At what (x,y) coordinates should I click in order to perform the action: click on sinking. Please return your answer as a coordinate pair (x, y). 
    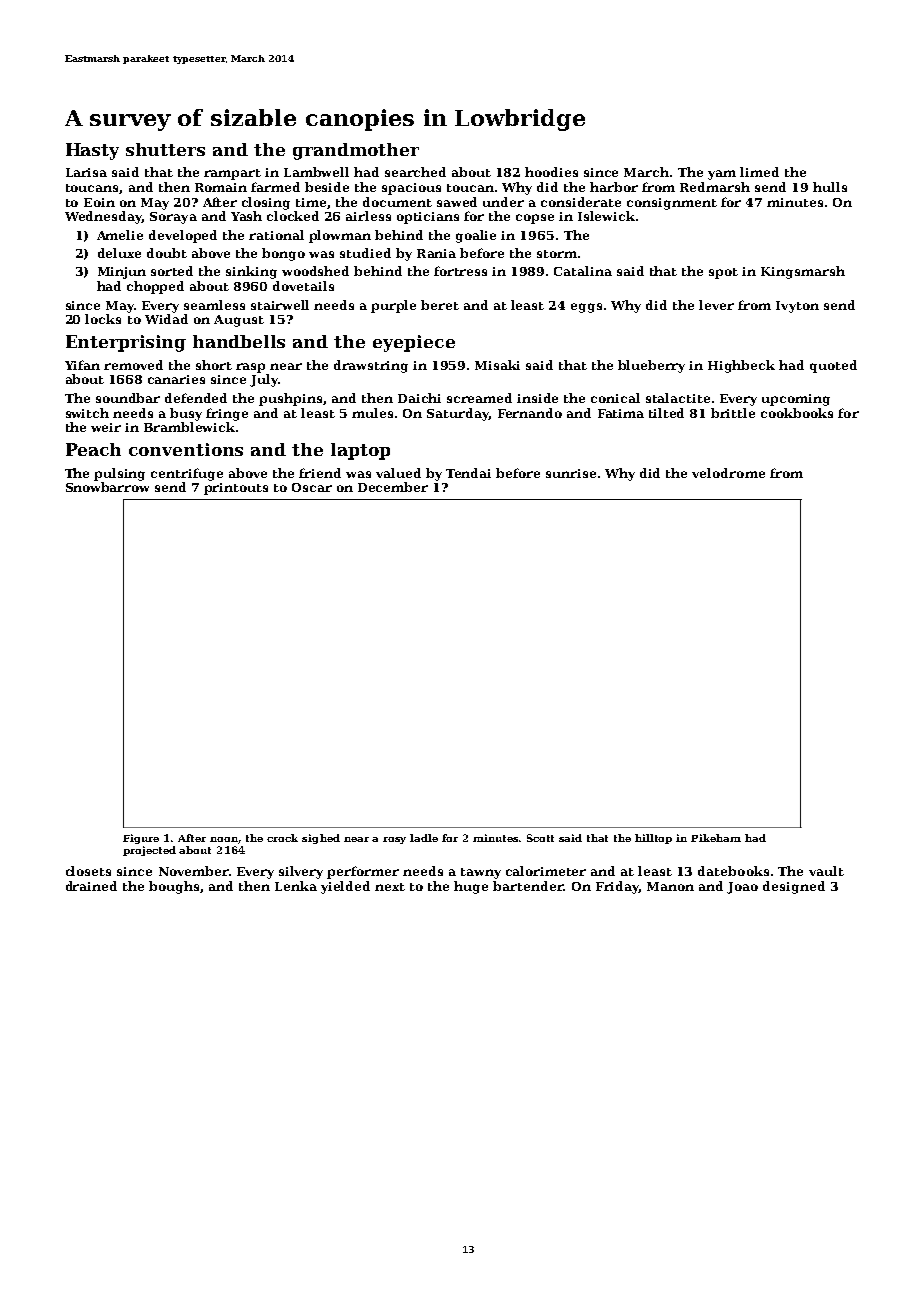
    Looking at the image, I should click on (251, 272).
